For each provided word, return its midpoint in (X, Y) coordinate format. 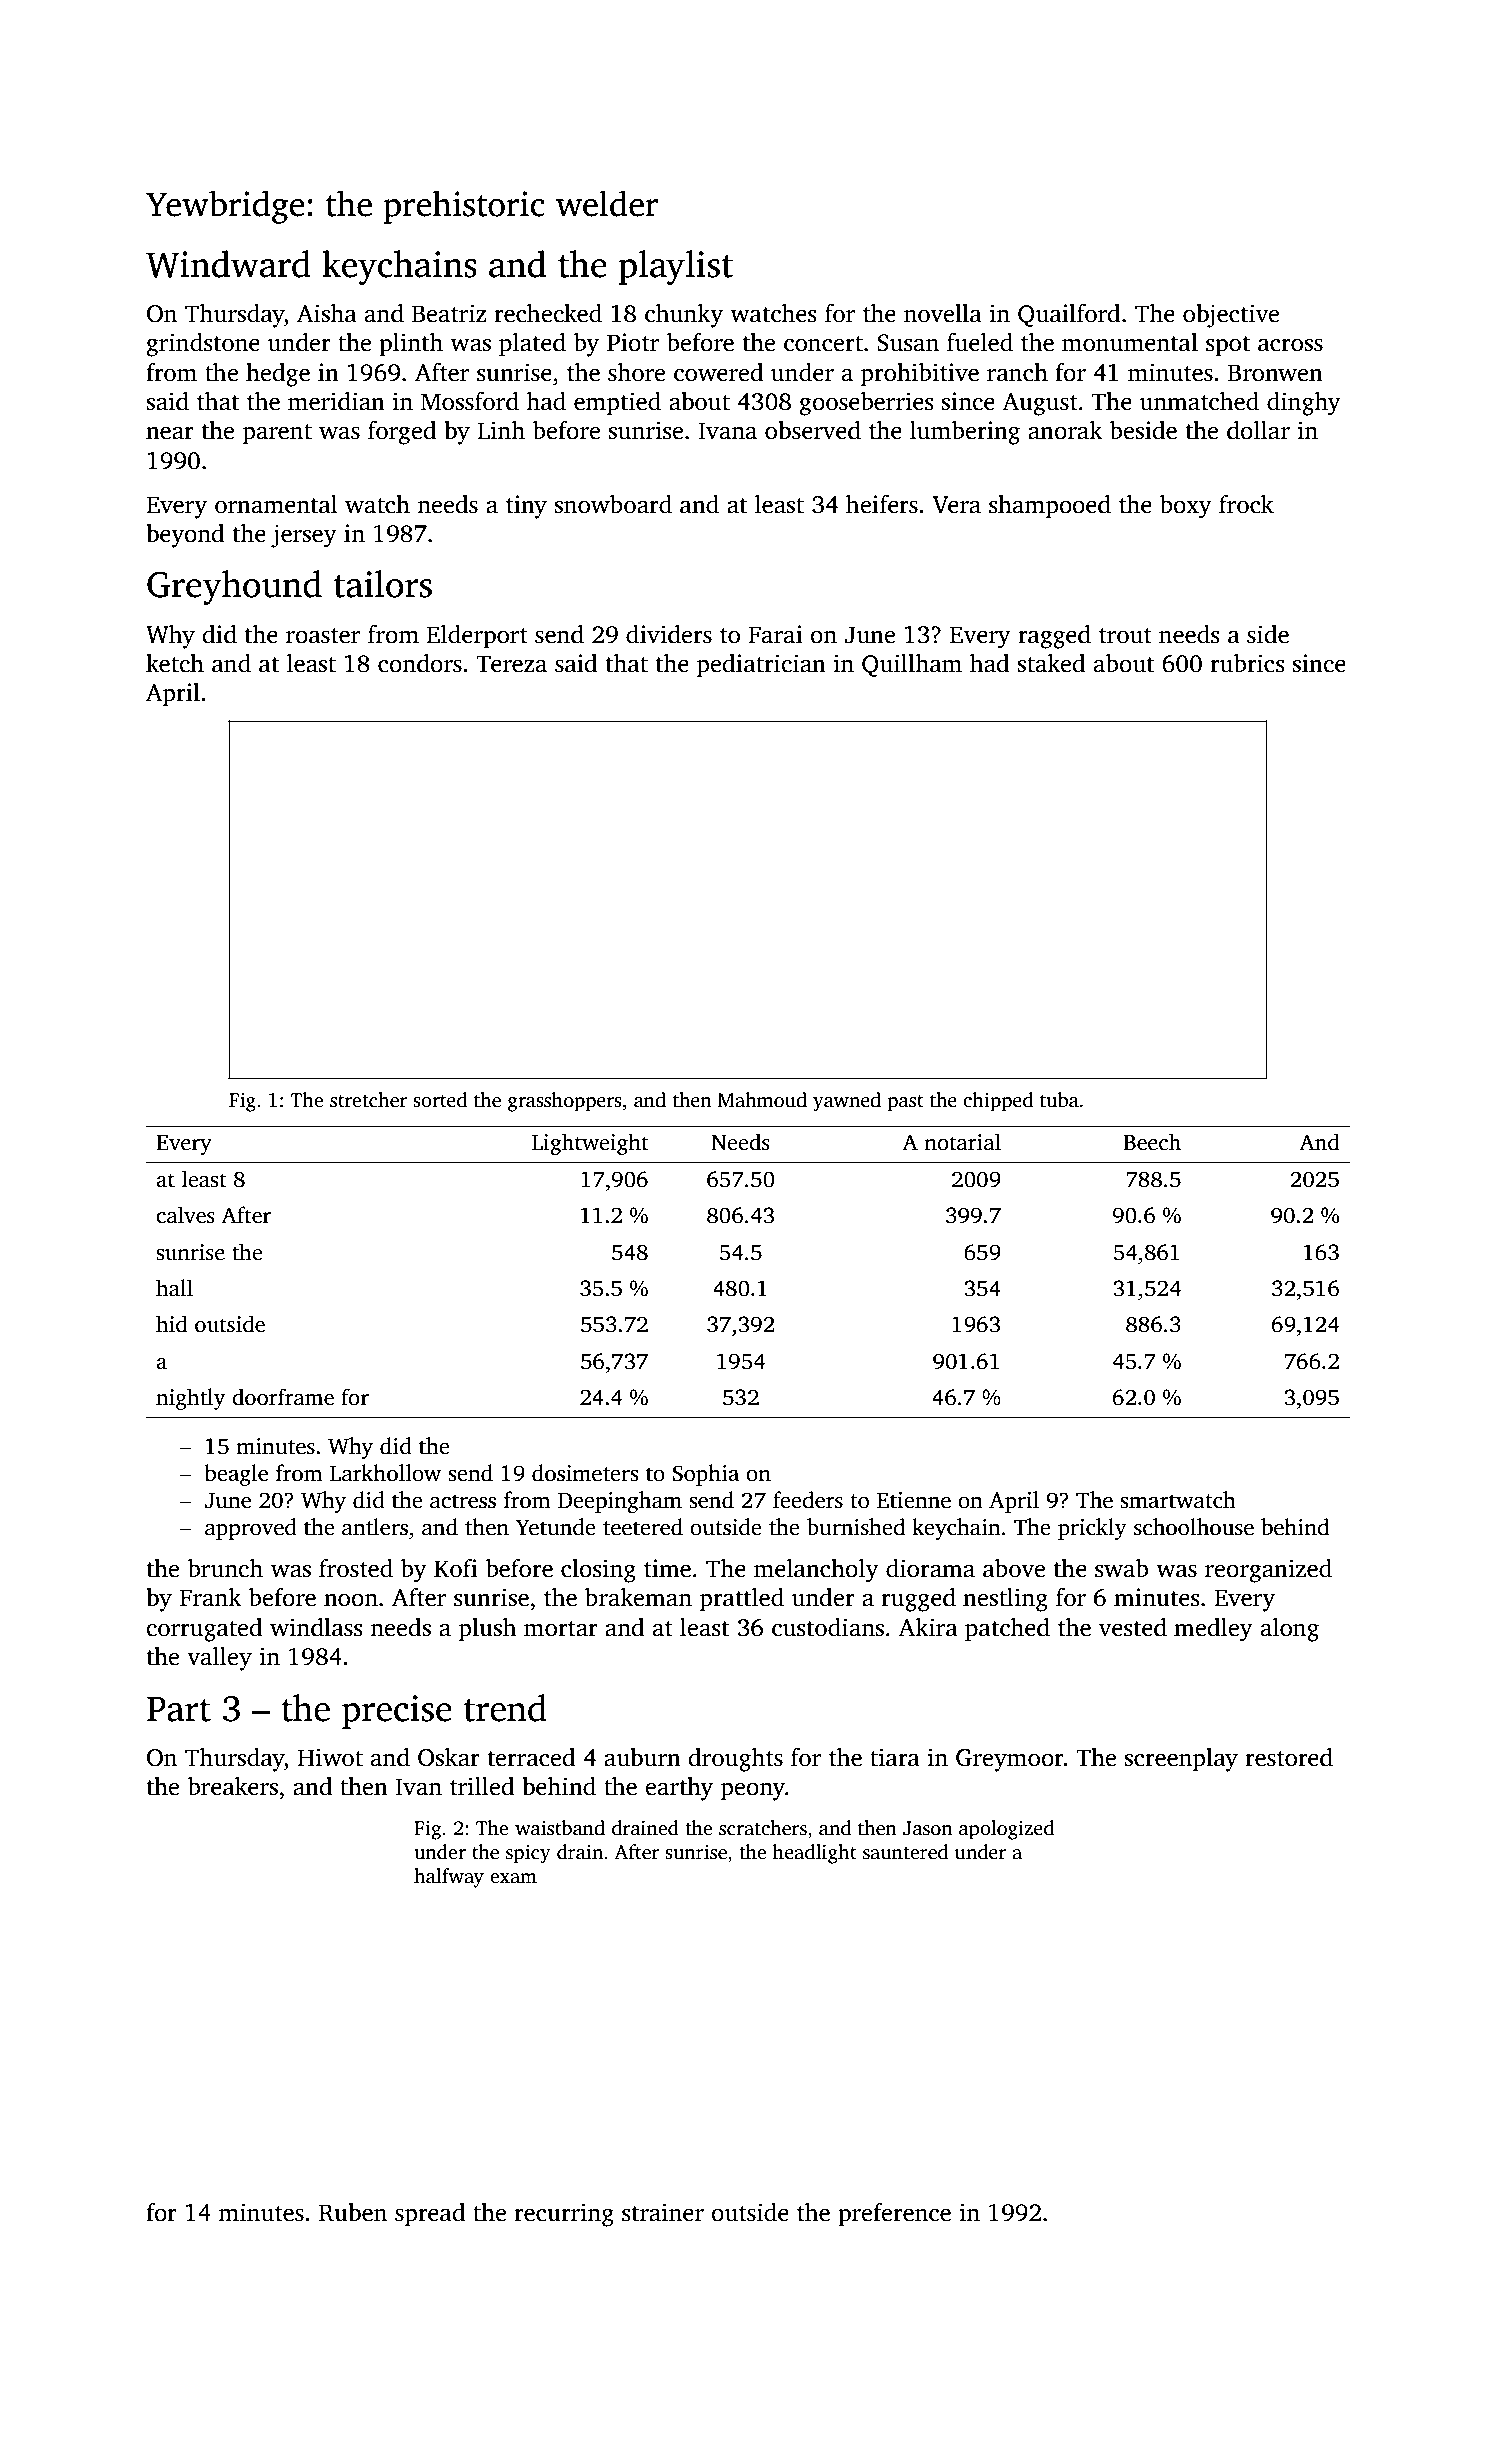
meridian (336, 401)
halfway (449, 1878)
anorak (1065, 430)
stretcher (368, 1100)
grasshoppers (565, 1102)
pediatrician (761, 666)
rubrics (1247, 663)
